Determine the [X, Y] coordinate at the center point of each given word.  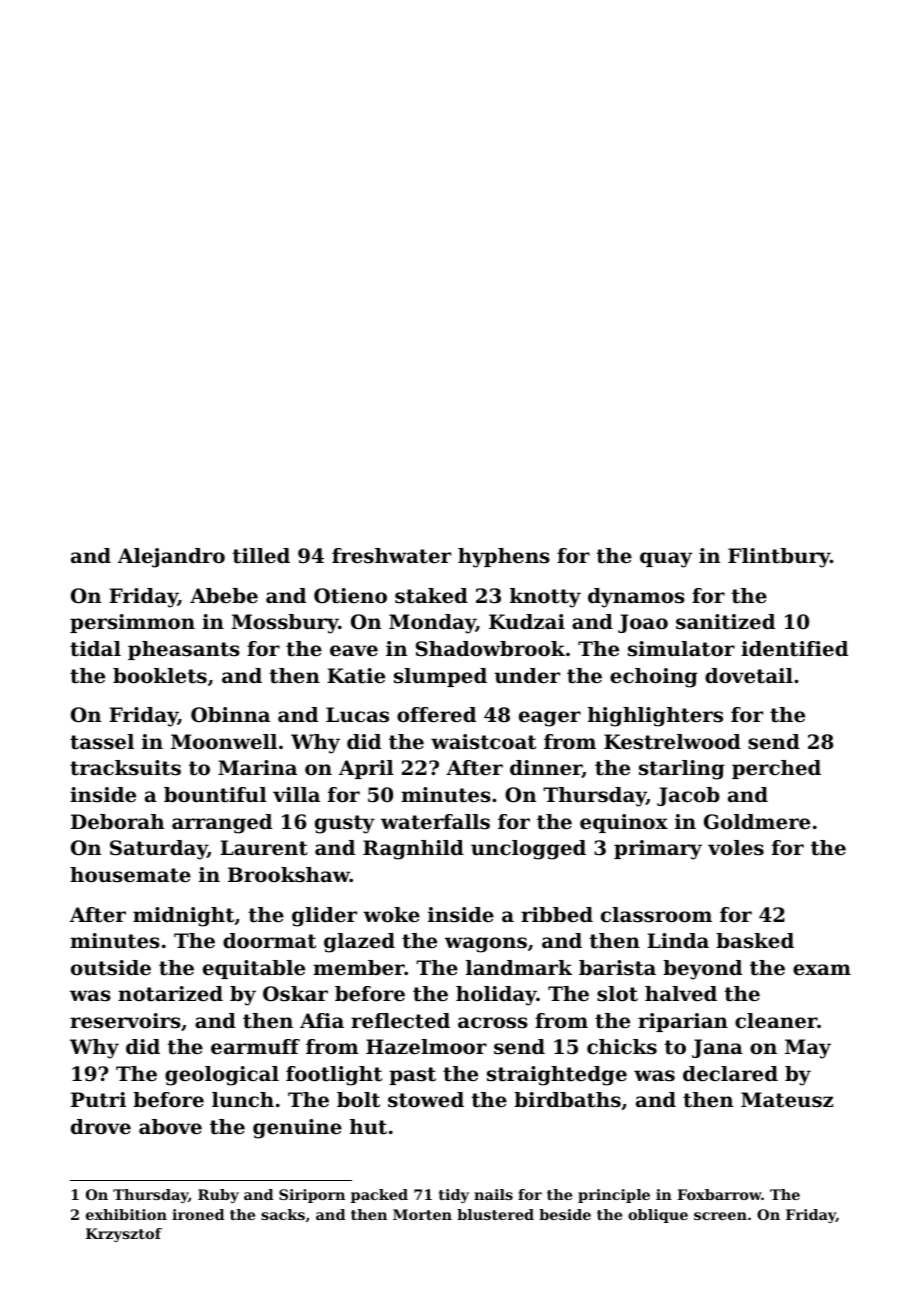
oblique [658, 1216]
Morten [422, 1214]
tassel [102, 742]
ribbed [557, 915]
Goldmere [757, 822]
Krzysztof [124, 1235]
